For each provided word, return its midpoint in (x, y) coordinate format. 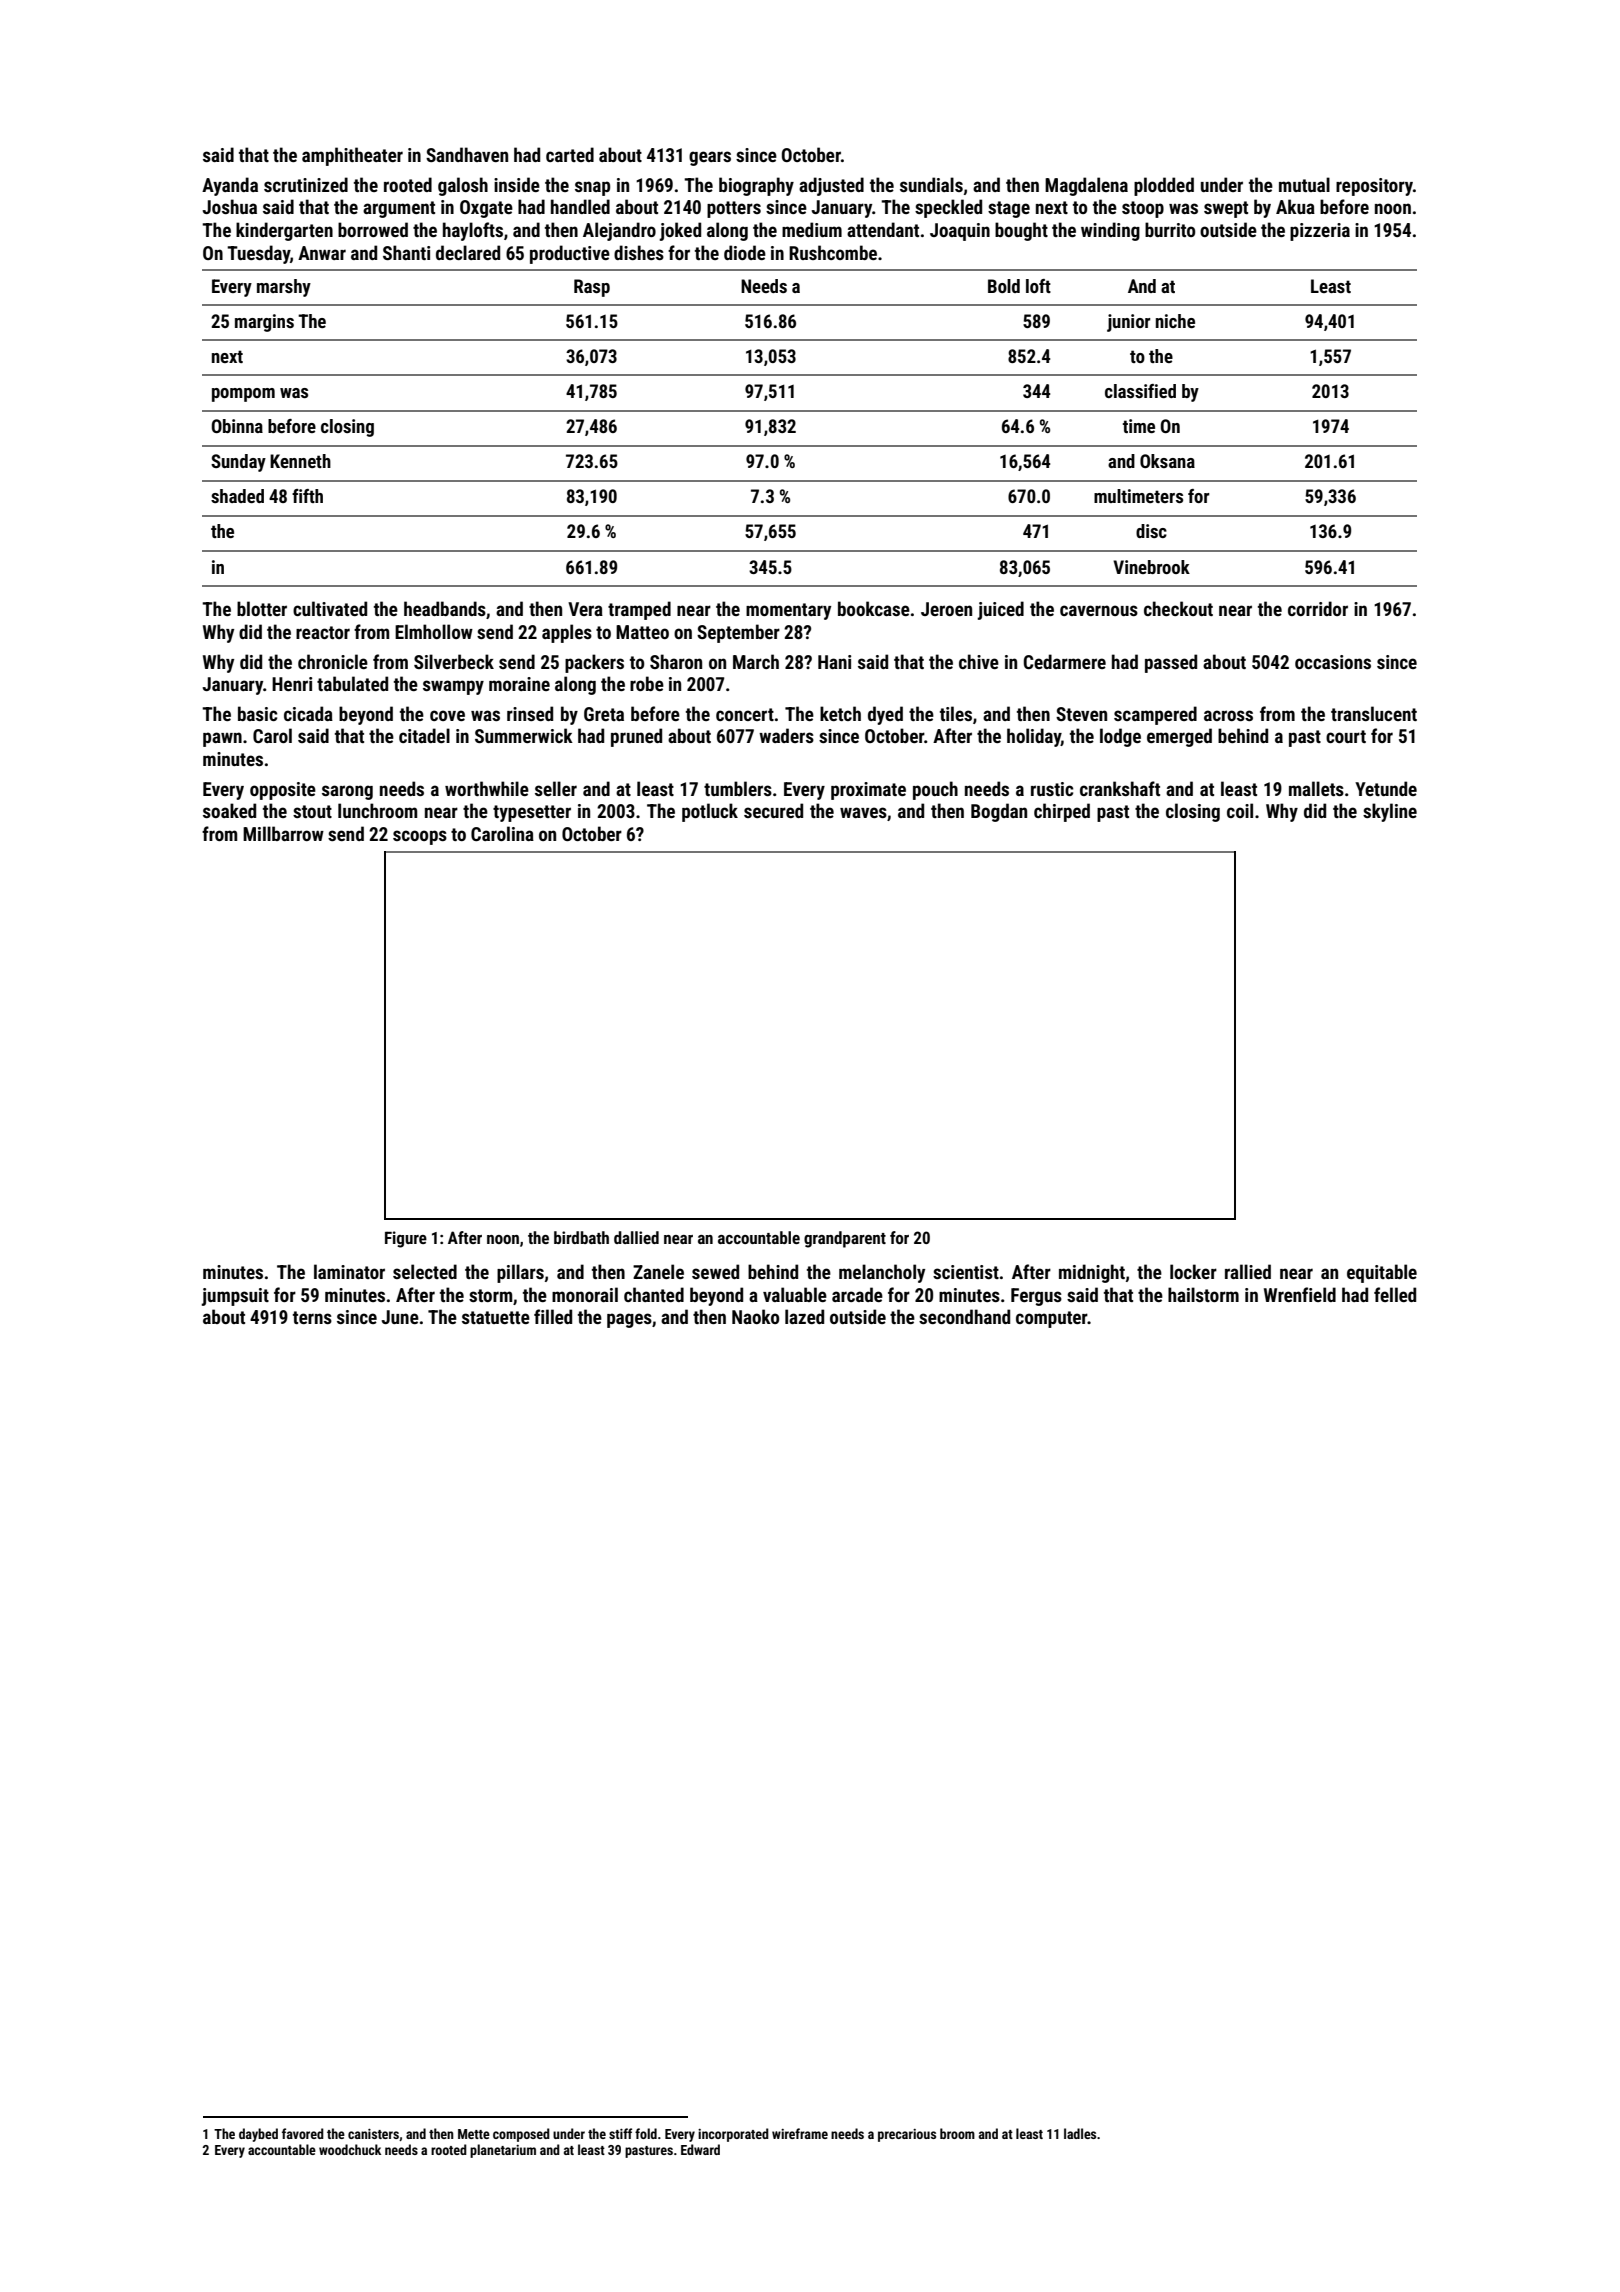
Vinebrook (1151, 567)
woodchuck (350, 2149)
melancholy (882, 1273)
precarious (907, 2135)
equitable (1382, 1273)
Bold (1004, 286)
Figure (406, 1239)
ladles (1080, 2133)
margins (264, 323)
